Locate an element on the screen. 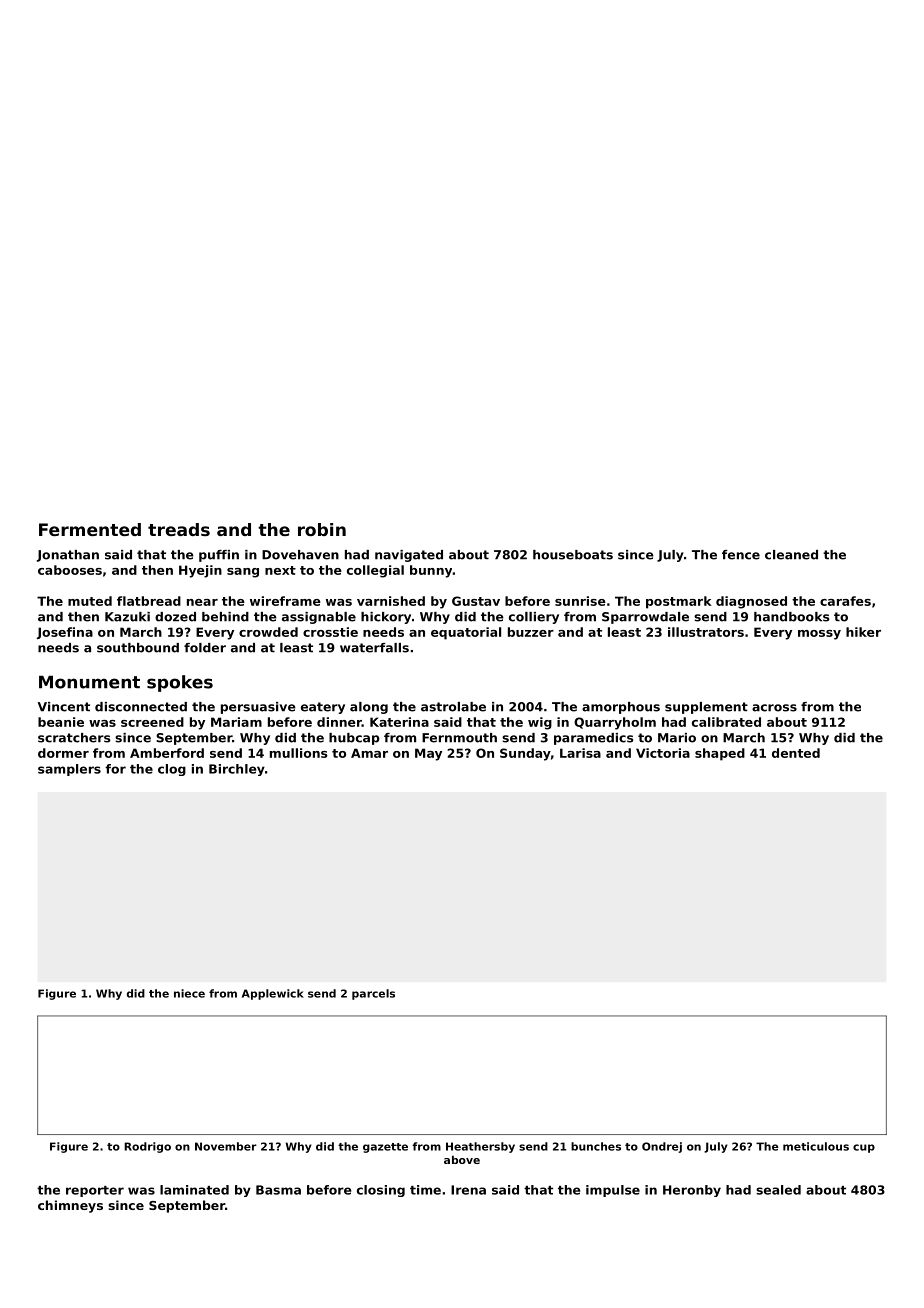 Image resolution: width=924 pixels, height=1308 pixels. dented is located at coordinates (796, 753).
